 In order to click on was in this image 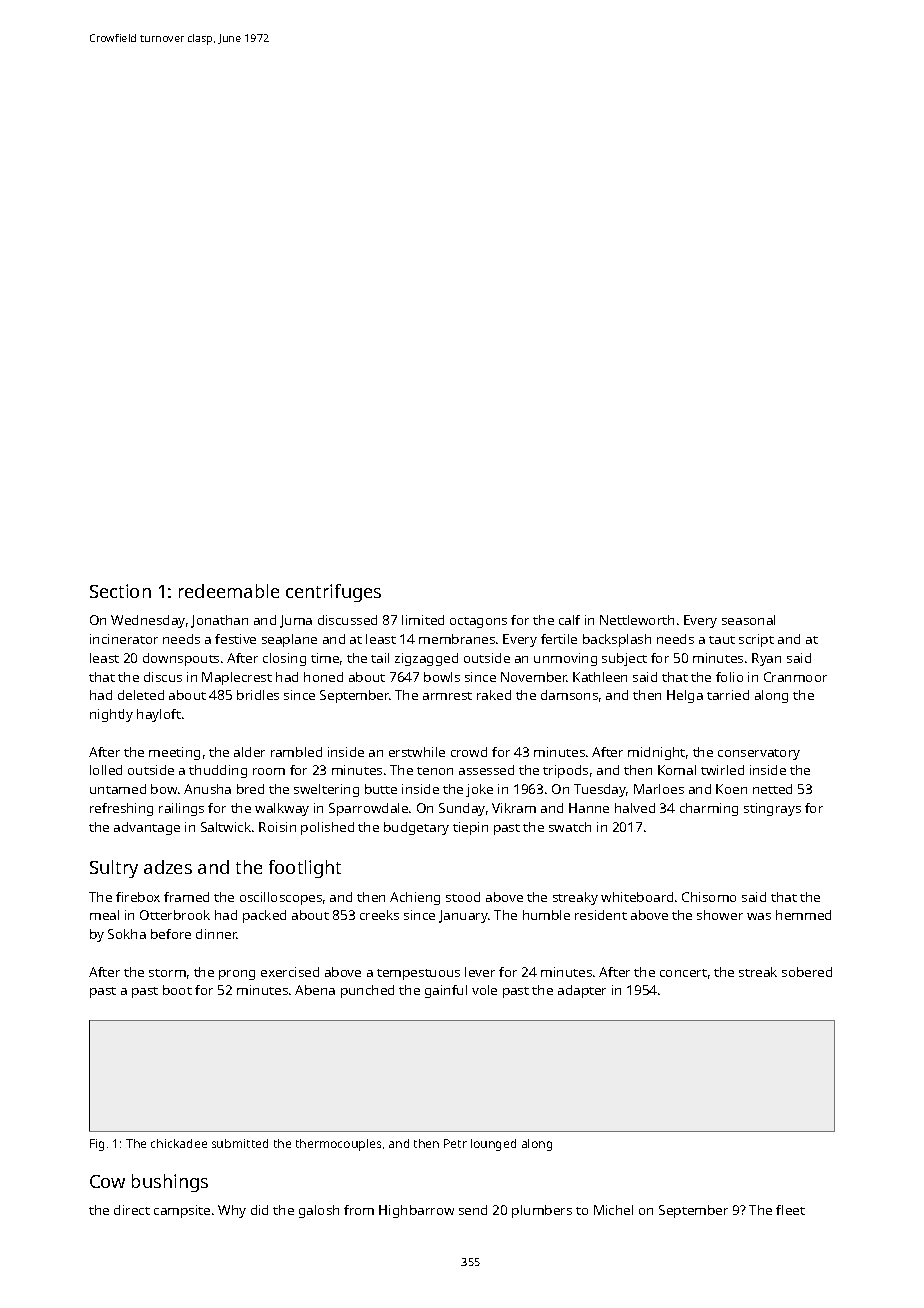, I will do `click(759, 916)`.
